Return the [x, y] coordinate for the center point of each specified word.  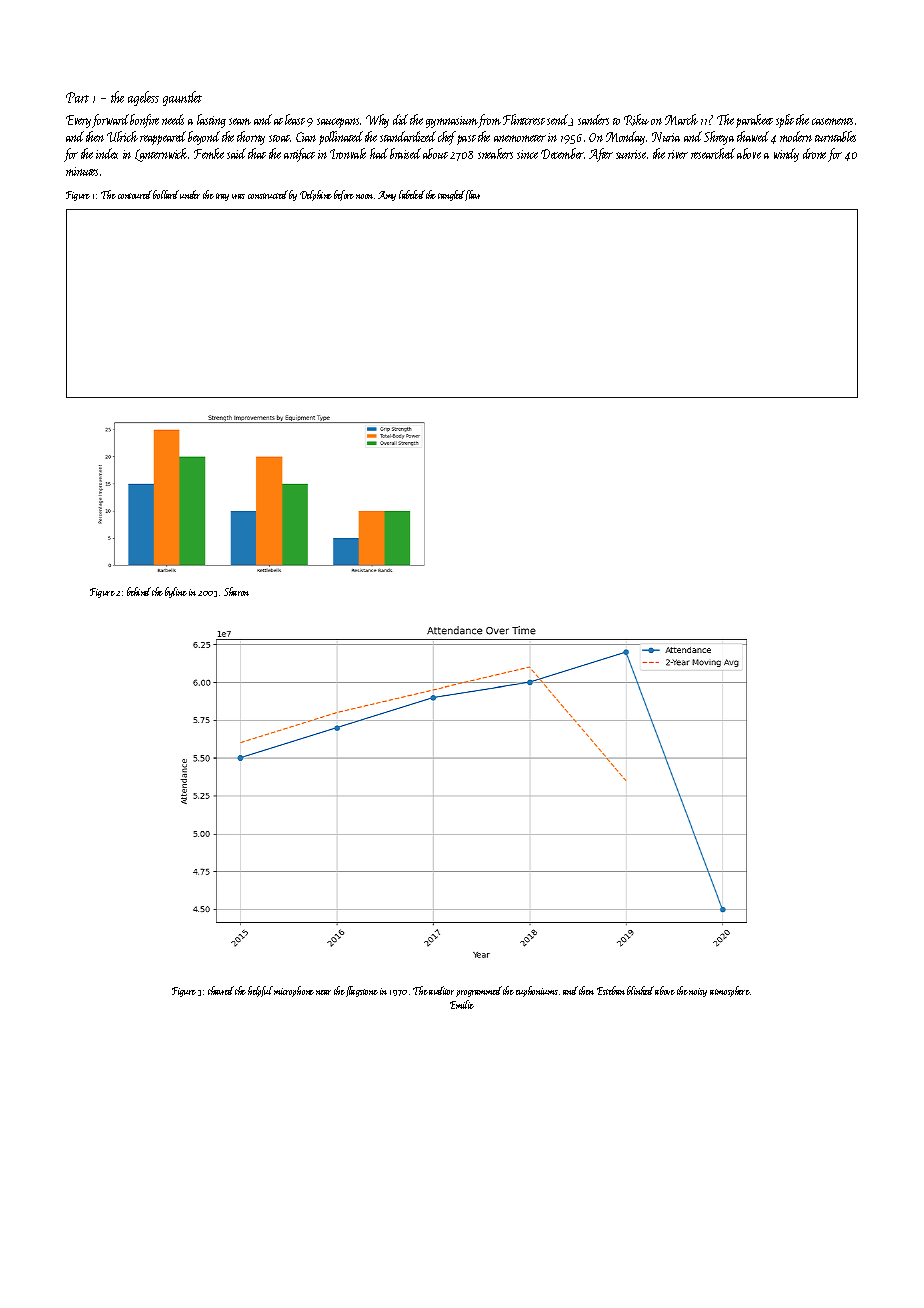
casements [832, 121]
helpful [260, 991]
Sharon [236, 591]
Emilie [462, 1004]
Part [77, 97]
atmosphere [730, 991]
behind [139, 591]
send [558, 120]
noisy [698, 992]
